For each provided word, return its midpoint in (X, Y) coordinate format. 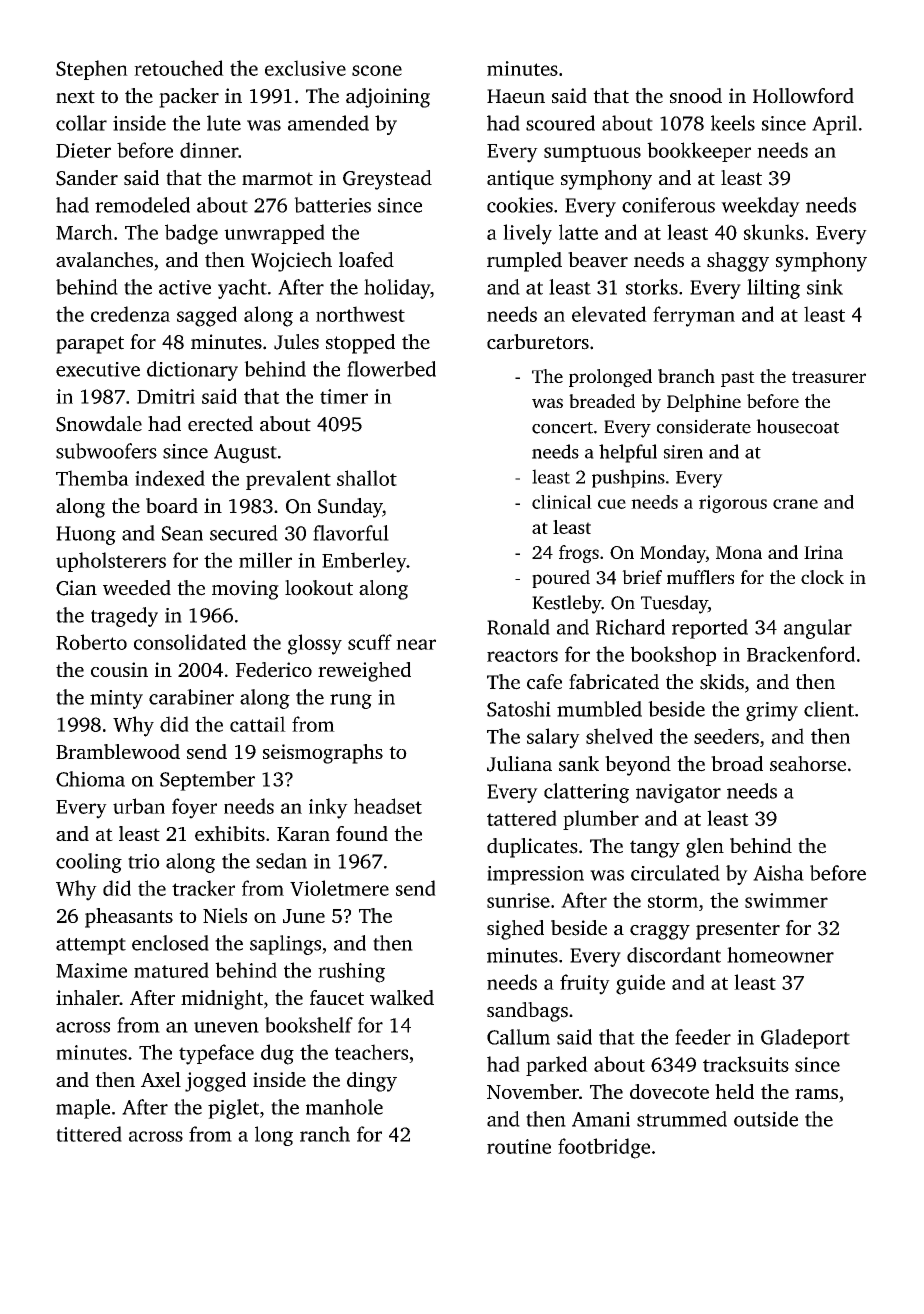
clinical (562, 502)
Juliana (519, 764)
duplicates (532, 848)
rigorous (733, 504)
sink (825, 287)
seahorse (808, 764)
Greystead (387, 180)
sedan (281, 861)
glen (705, 848)
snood (696, 96)
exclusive (305, 68)
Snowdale (99, 424)
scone (377, 70)
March (84, 232)
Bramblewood (118, 751)
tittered (89, 1134)
